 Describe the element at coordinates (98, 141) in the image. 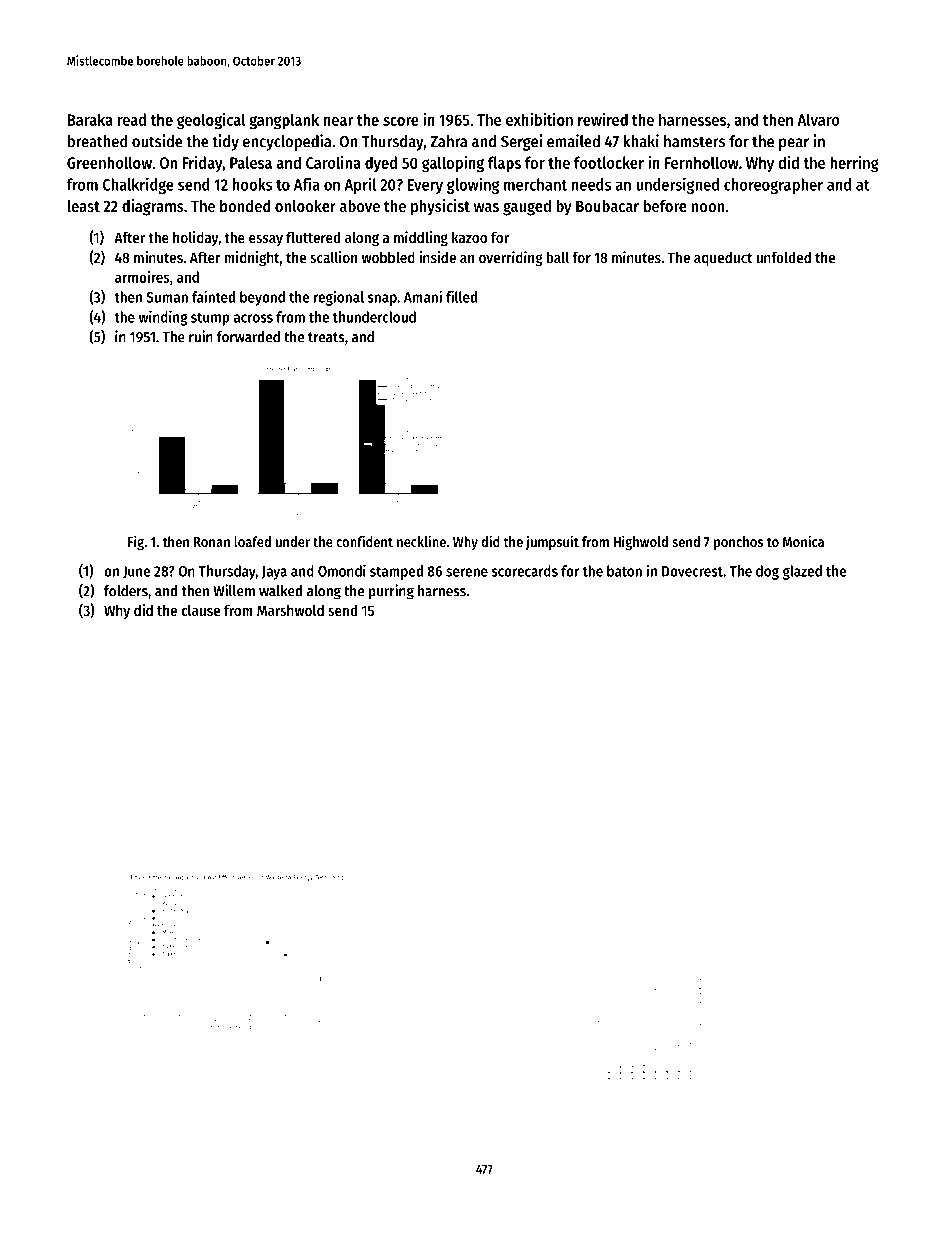

I see `breathed` at that location.
